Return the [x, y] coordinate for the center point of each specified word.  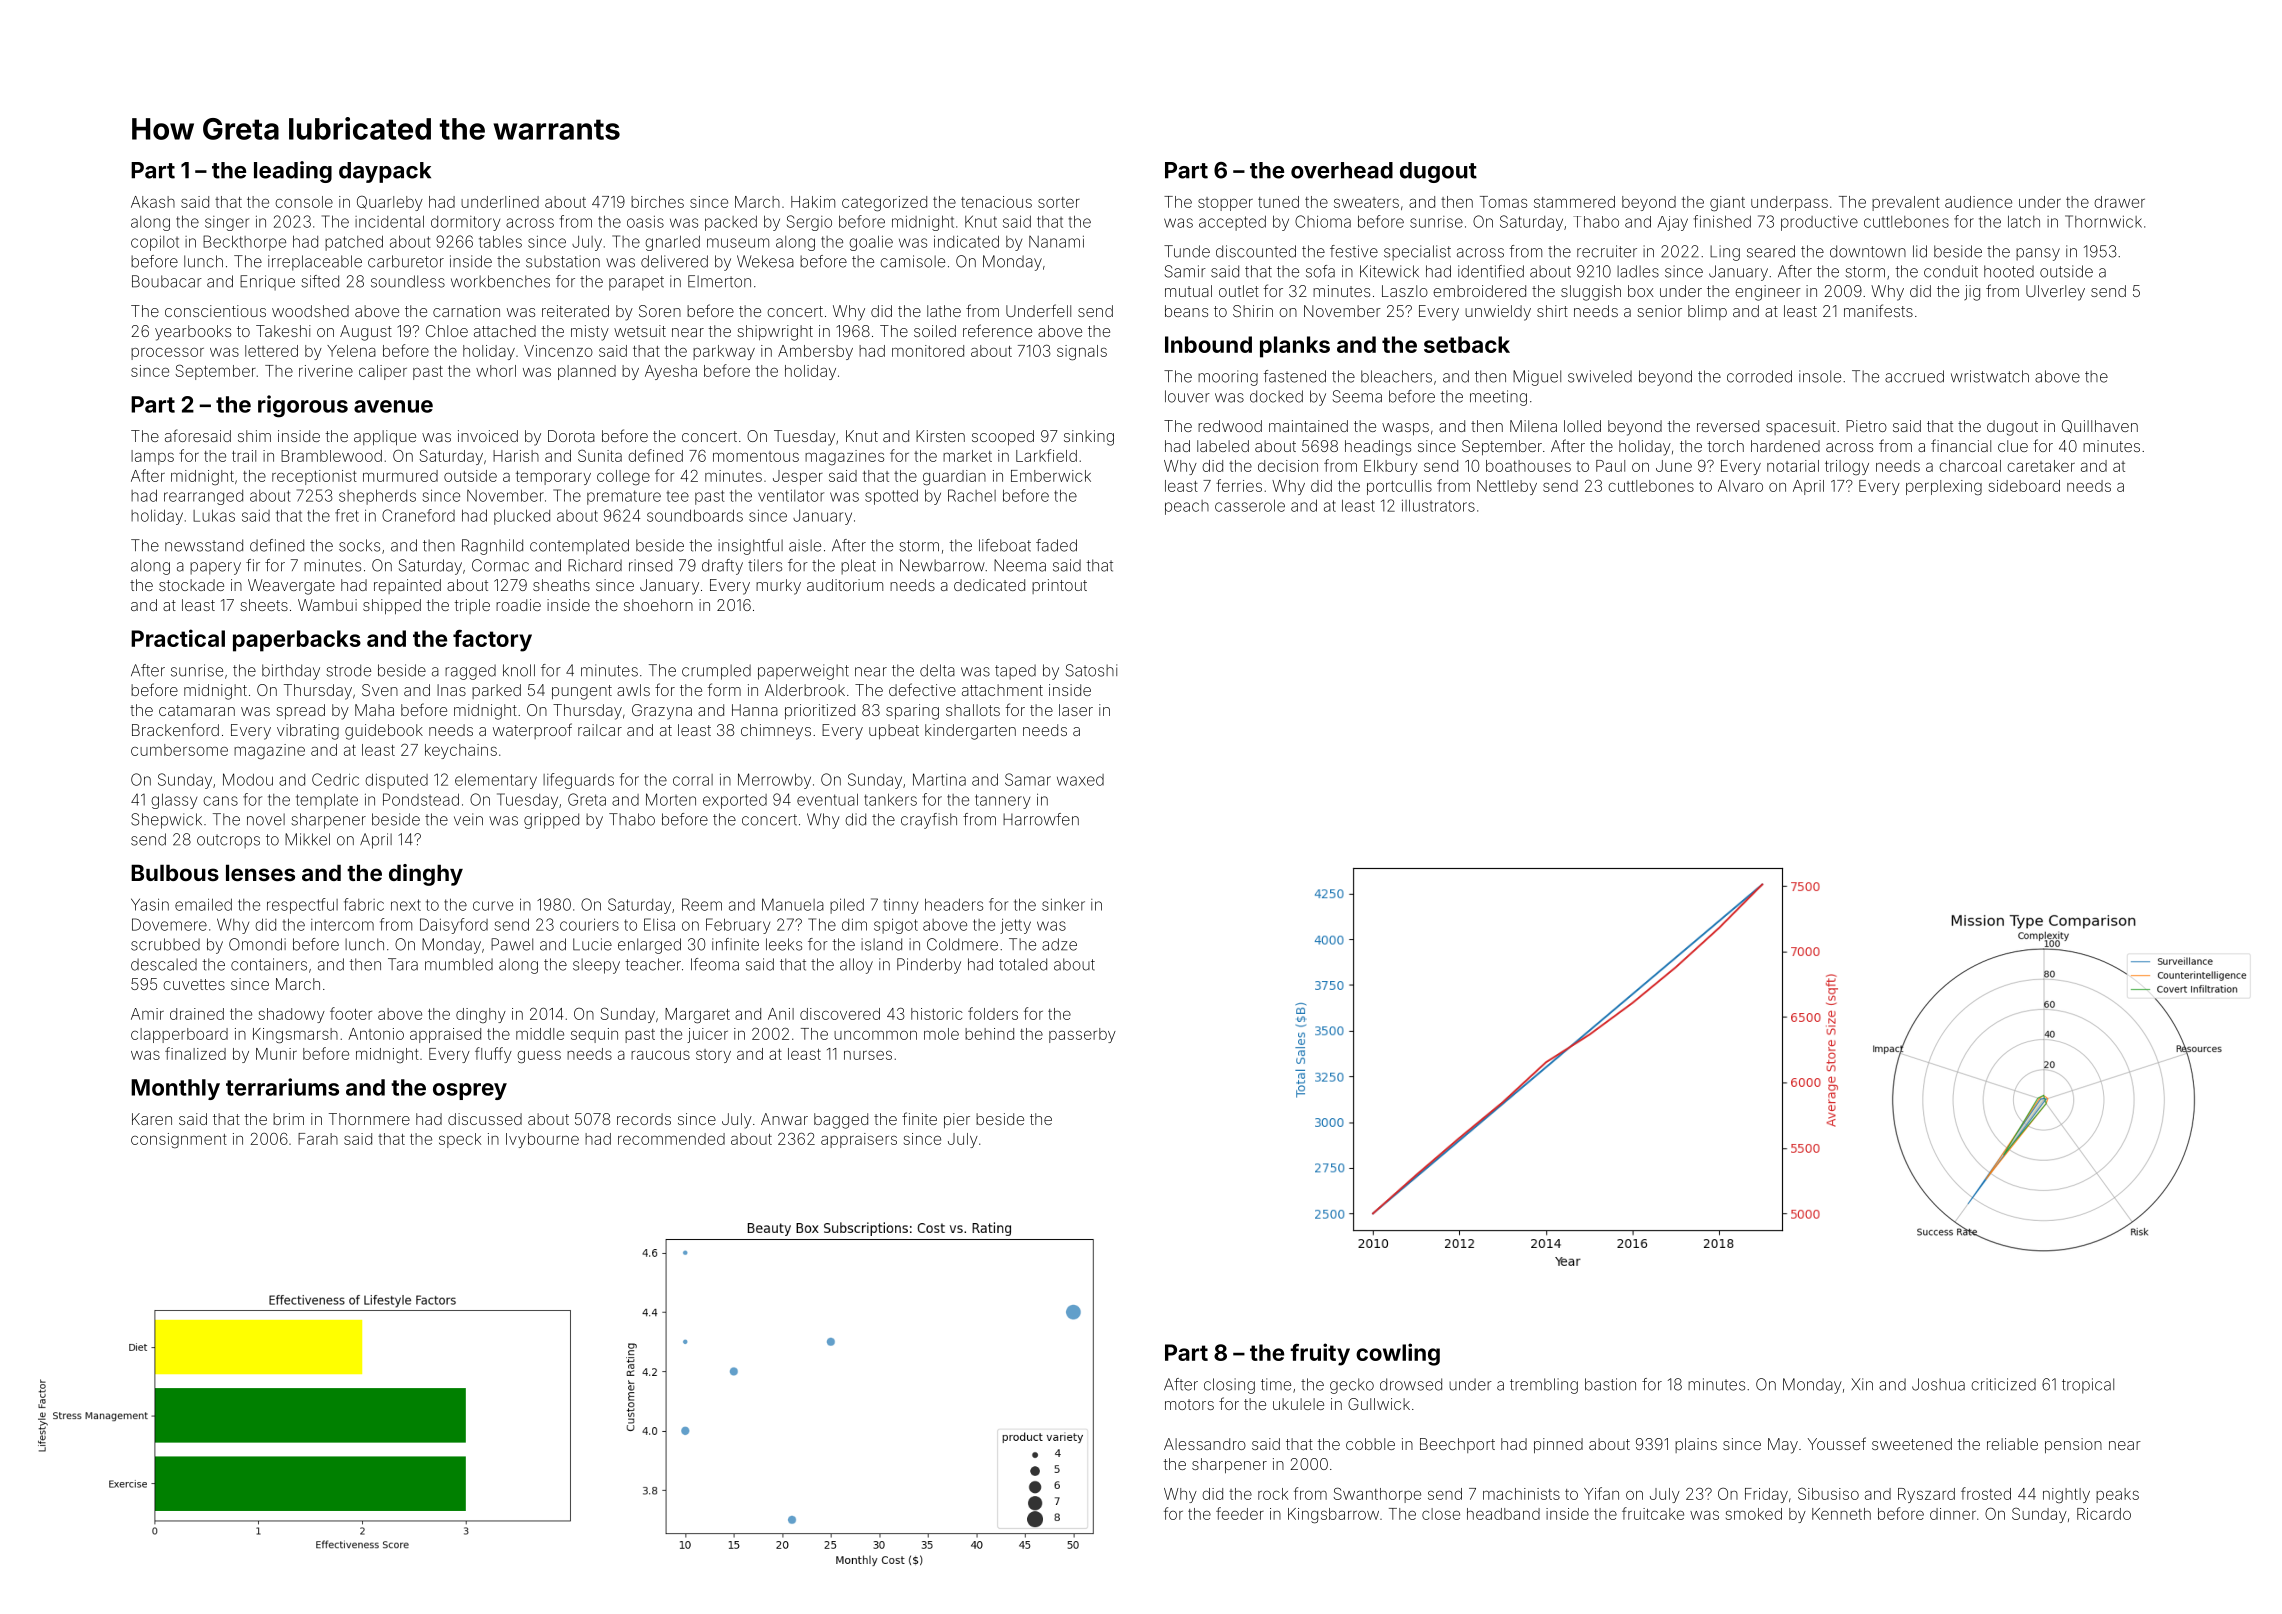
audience [1978, 202]
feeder [1240, 1513]
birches [657, 202]
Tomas [1503, 202]
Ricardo [2104, 1514]
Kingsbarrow [1333, 1516]
